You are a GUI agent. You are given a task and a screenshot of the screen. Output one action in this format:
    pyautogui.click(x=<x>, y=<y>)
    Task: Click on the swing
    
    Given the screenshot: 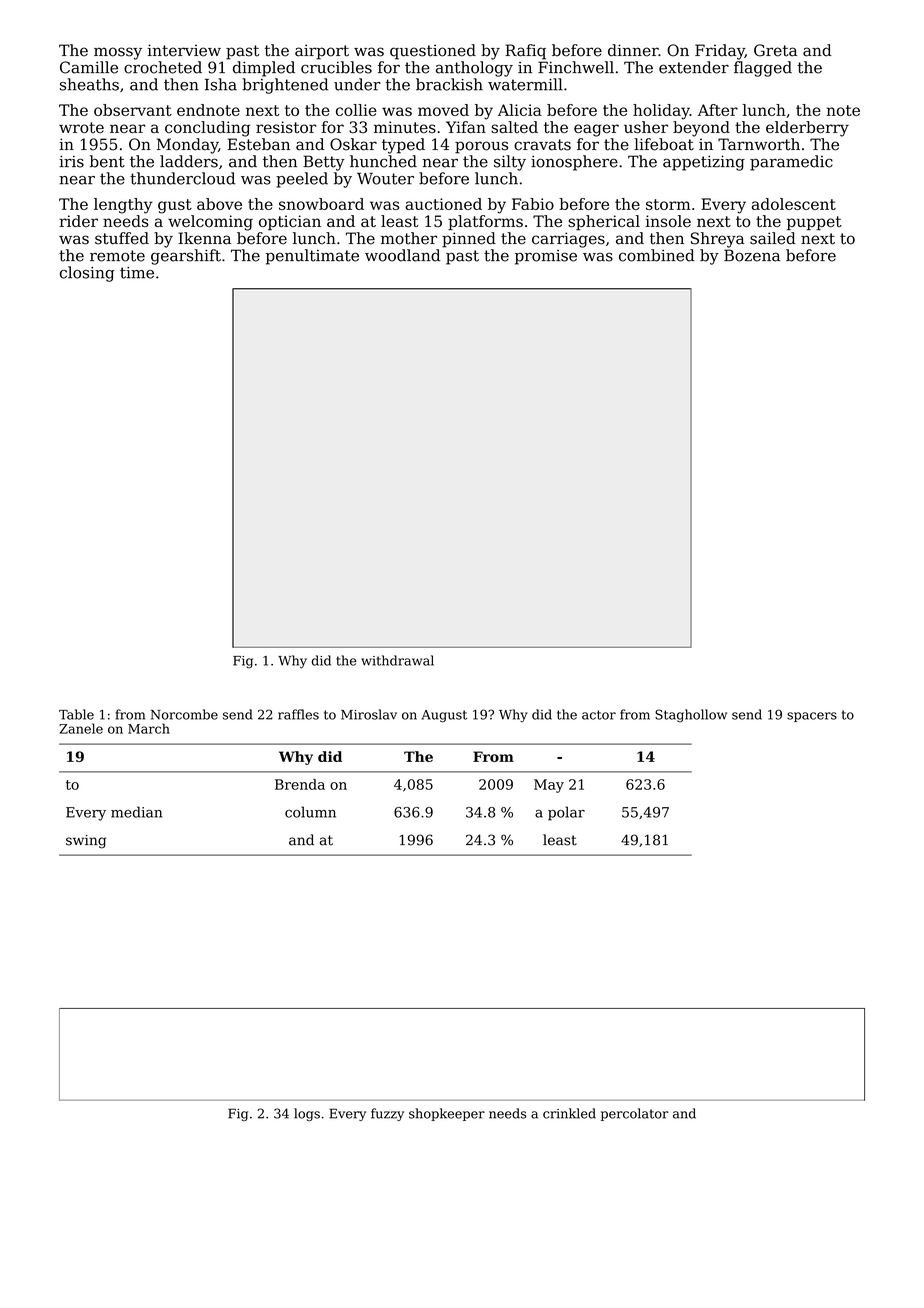 What is the action you would take?
    pyautogui.click(x=86, y=842)
